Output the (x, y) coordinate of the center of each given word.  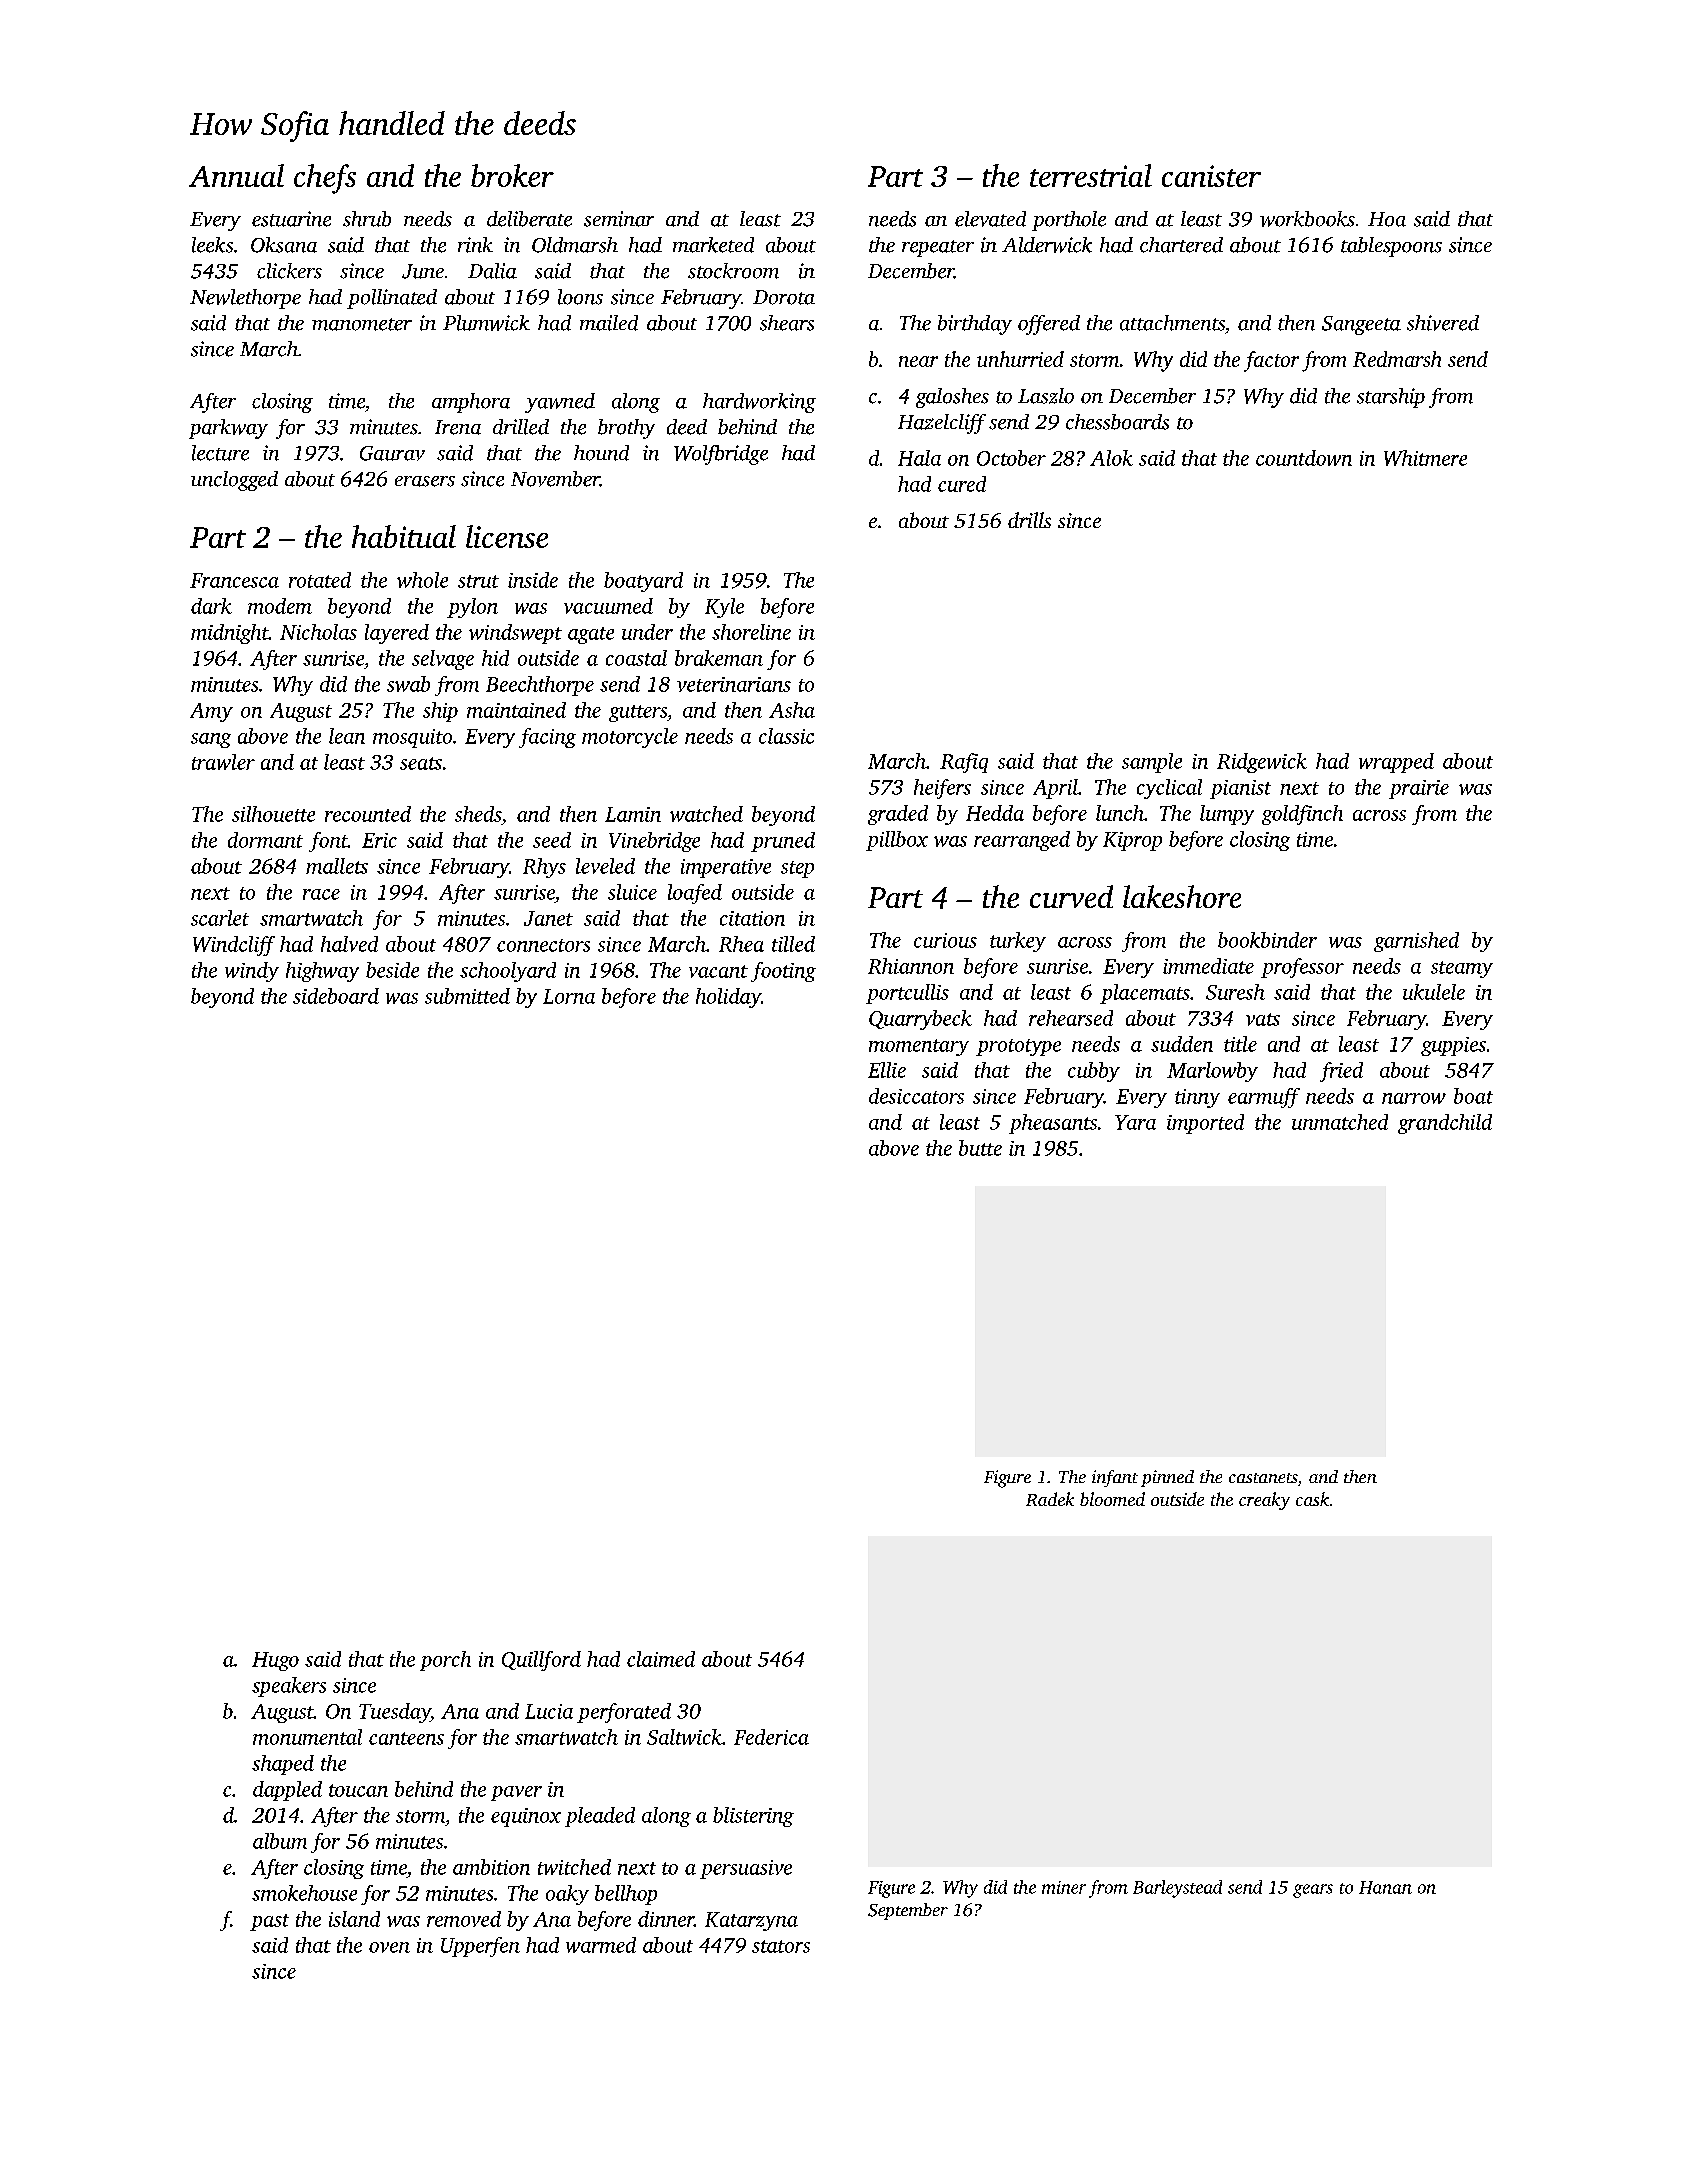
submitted (467, 996)
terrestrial (1091, 175)
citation (752, 918)
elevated (990, 219)
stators (781, 1946)
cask (1312, 1499)
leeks (212, 245)
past (269, 1922)
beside (392, 970)
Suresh (1235, 992)
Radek (1050, 1499)
